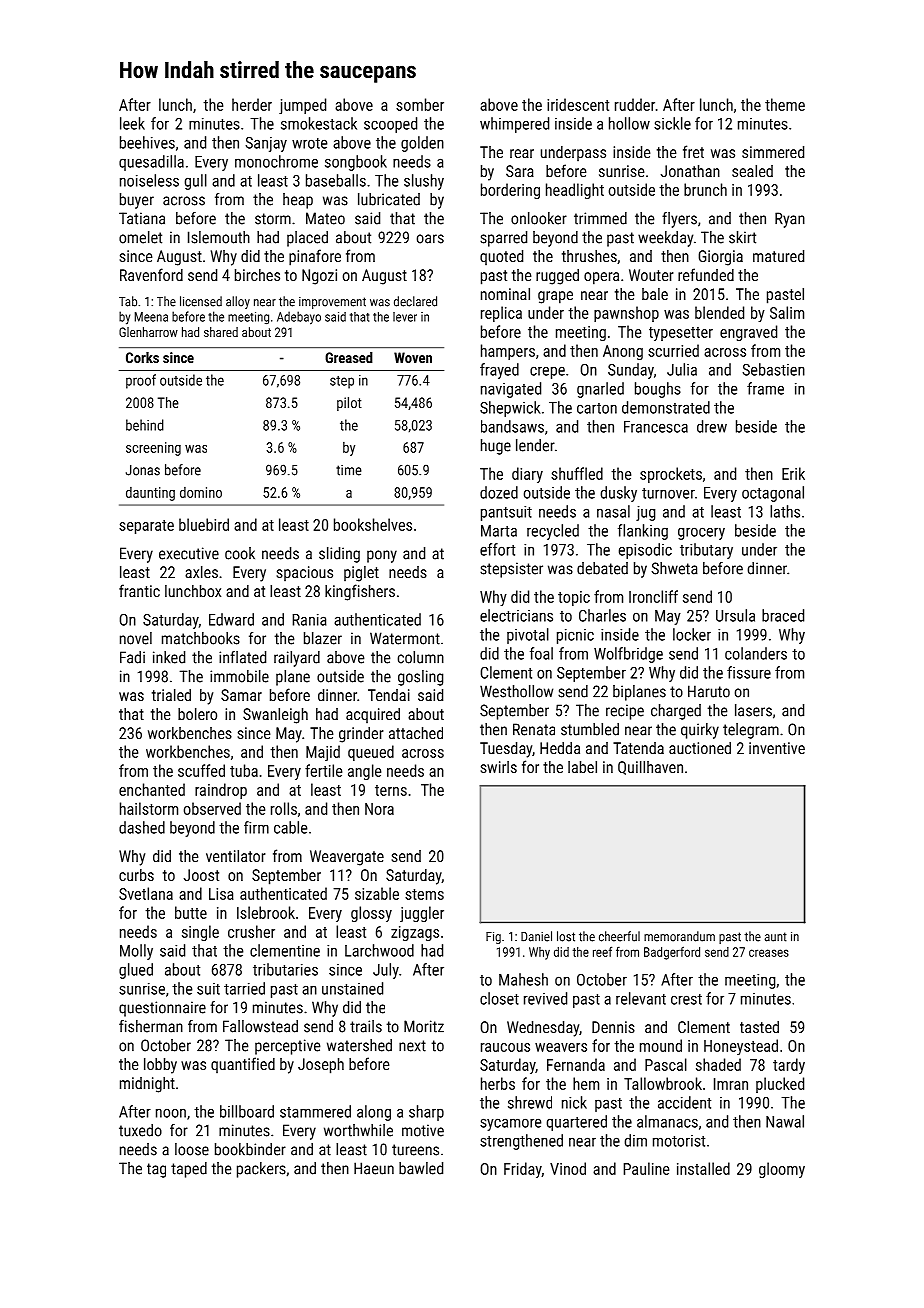  Describe the element at coordinates (257, 275) in the screenshot. I see `birches` at that location.
